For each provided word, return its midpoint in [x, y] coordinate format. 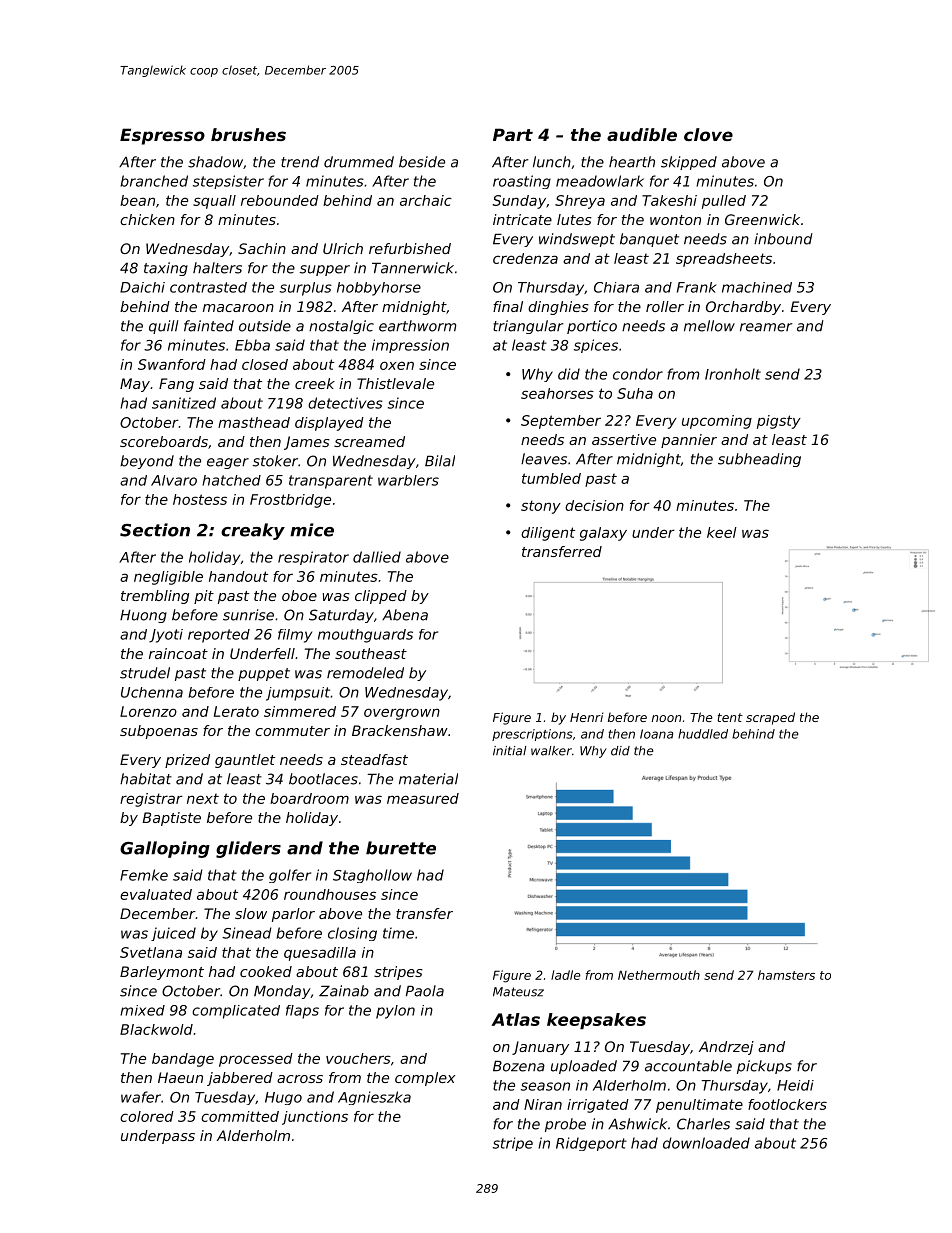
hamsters [786, 975]
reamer [766, 327]
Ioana [656, 734]
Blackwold [156, 1029]
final [508, 306]
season [545, 1086]
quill [163, 327]
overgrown [402, 714]
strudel [145, 673]
